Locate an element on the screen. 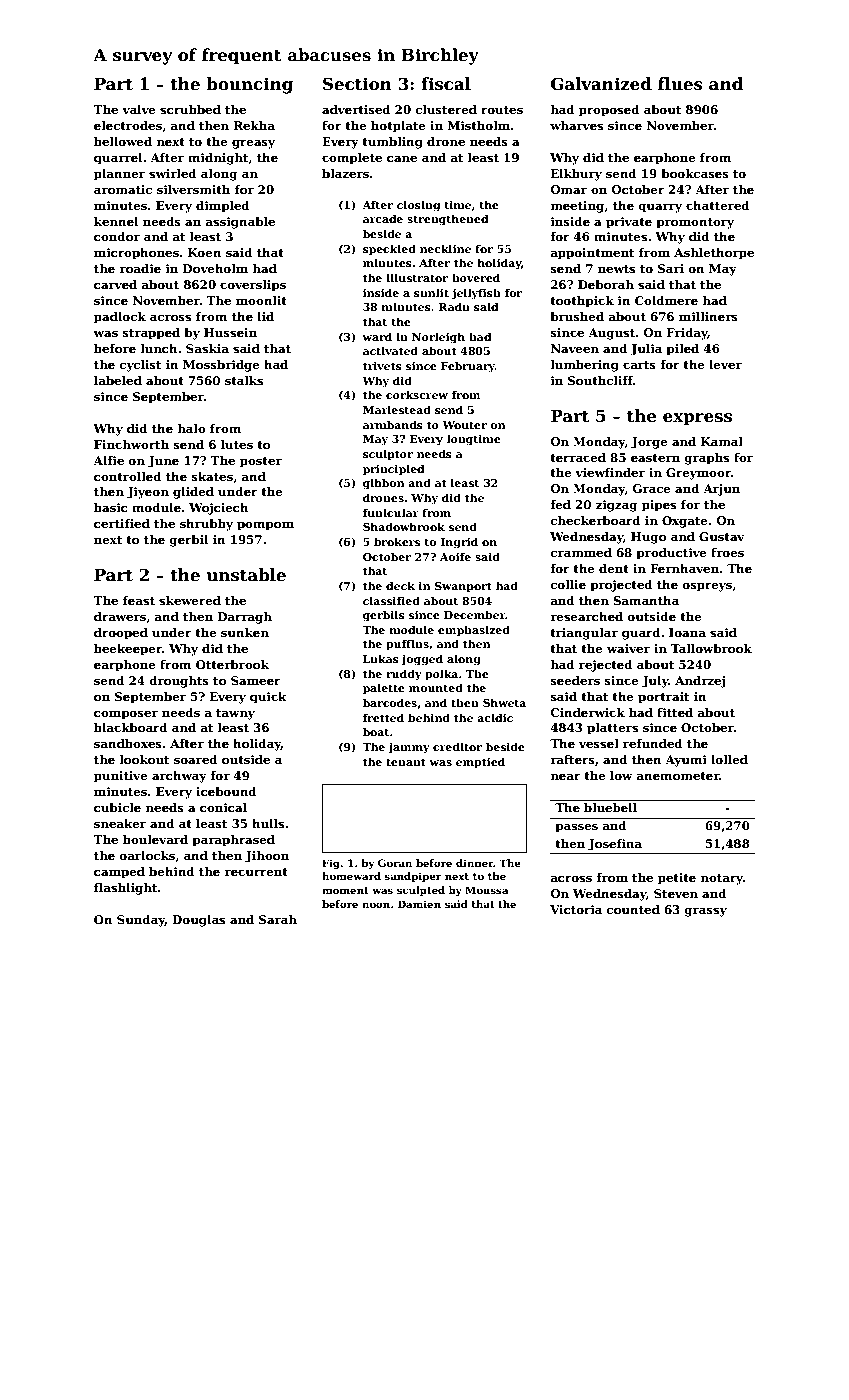 The image size is (849, 1400). Mossbridge is located at coordinates (221, 366).
